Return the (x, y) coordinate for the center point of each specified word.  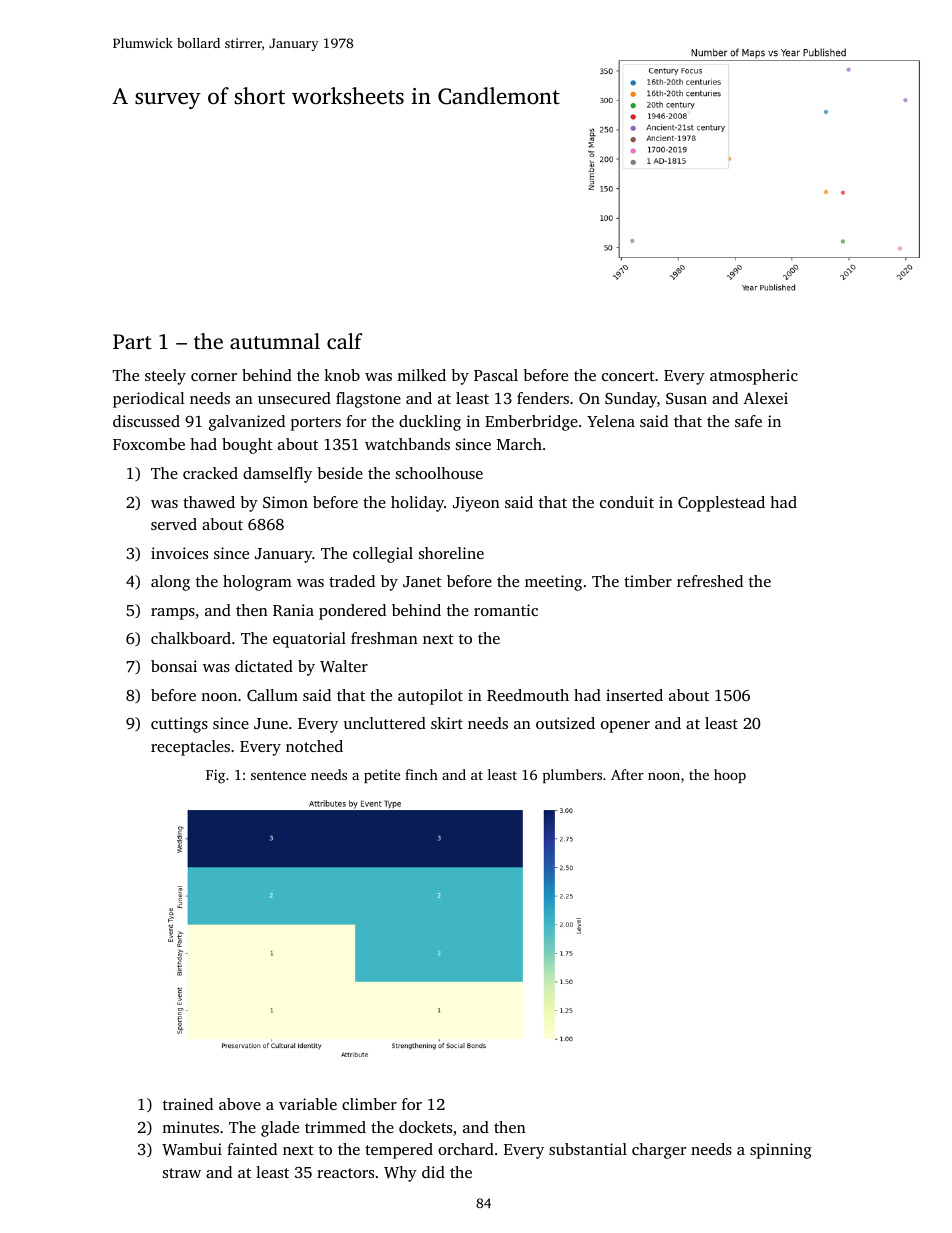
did (433, 1172)
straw (182, 1173)
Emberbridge (531, 423)
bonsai (174, 666)
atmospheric (754, 377)
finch (421, 774)
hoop (730, 776)
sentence (278, 775)
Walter (344, 666)
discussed (146, 421)
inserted (634, 695)
